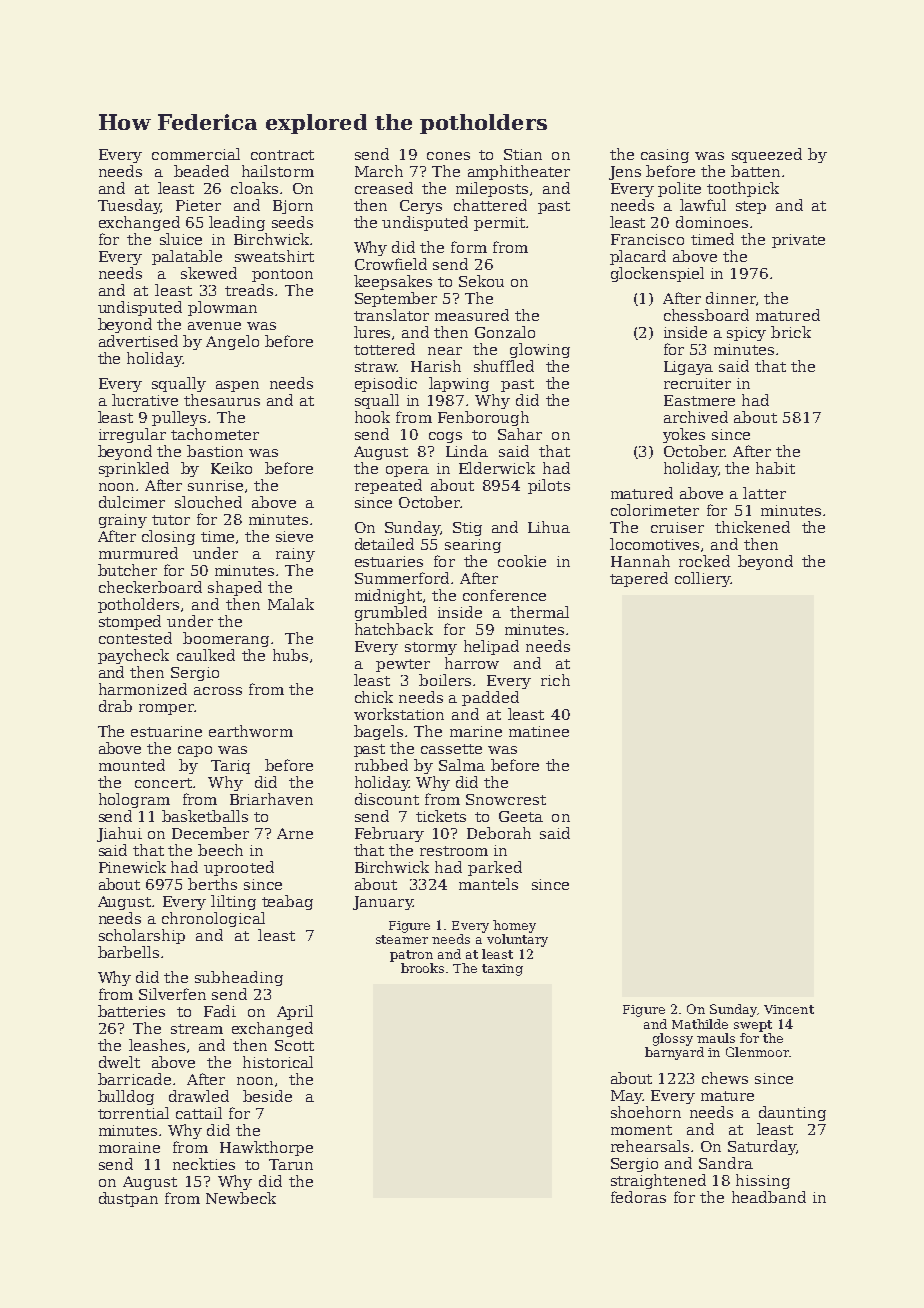 The width and height of the image is (924, 1308). I want to click on colliery, so click(703, 579).
